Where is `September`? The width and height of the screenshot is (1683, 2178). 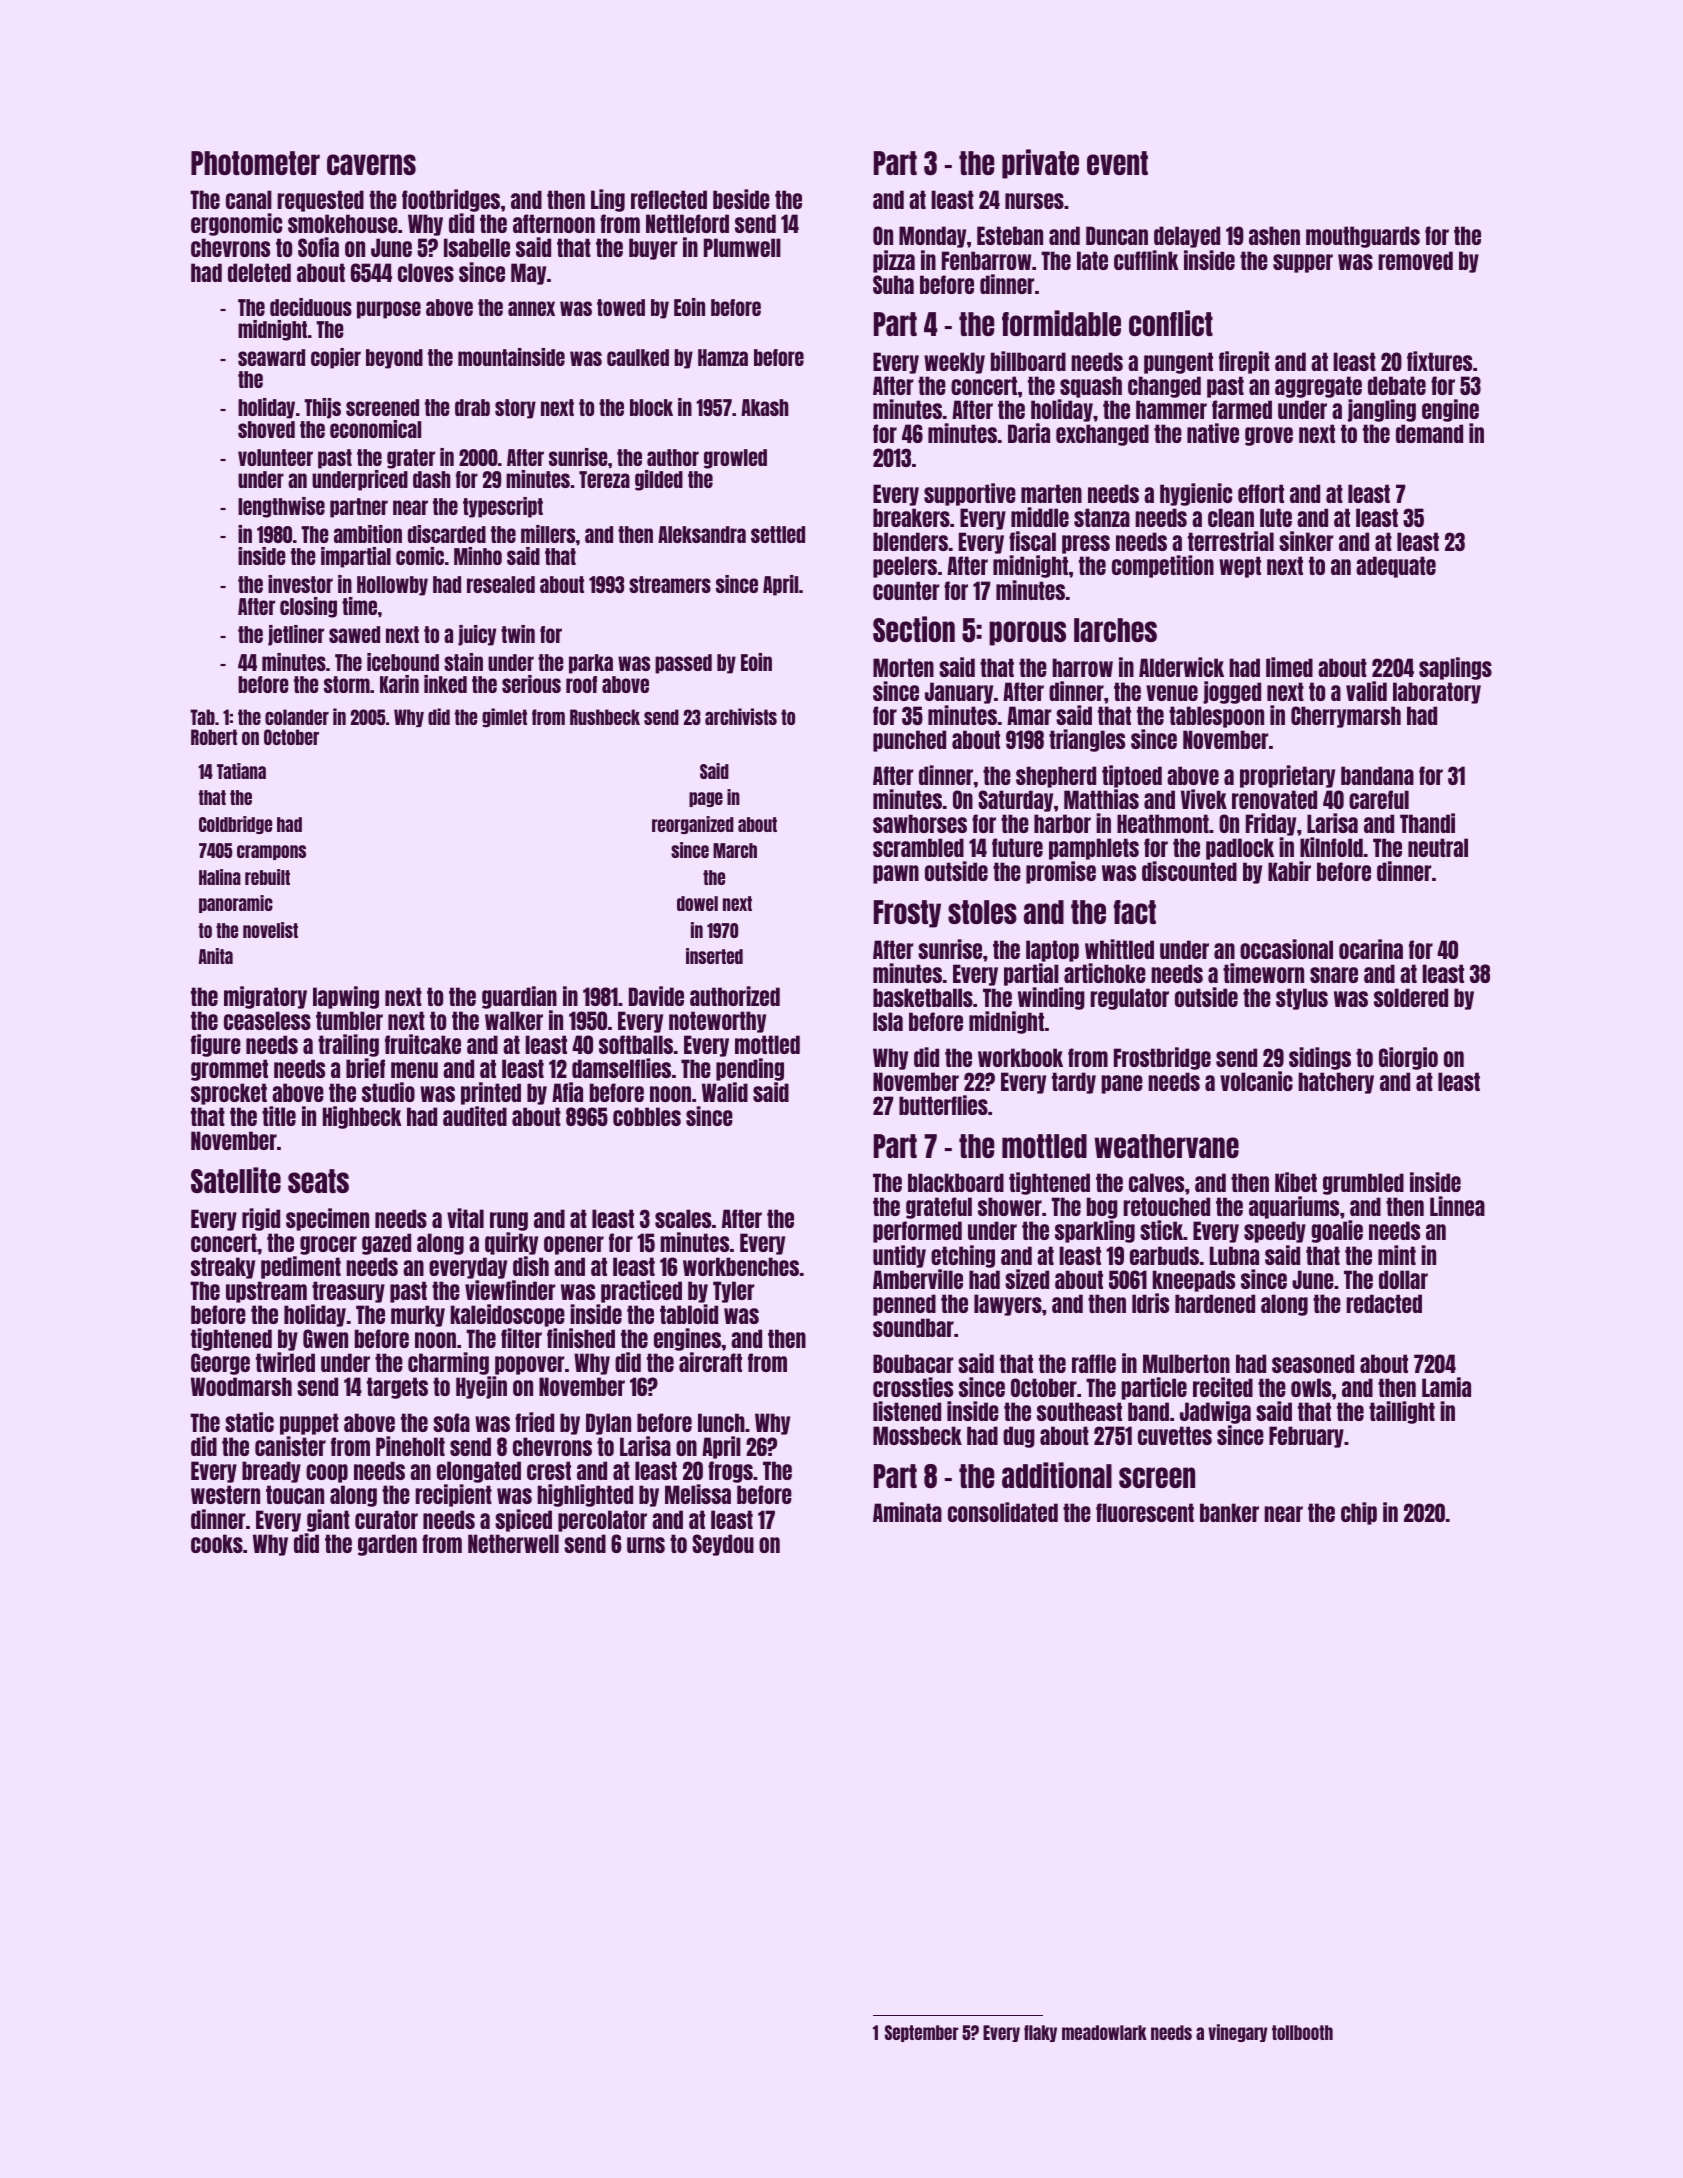
September is located at coordinates (922, 2033).
